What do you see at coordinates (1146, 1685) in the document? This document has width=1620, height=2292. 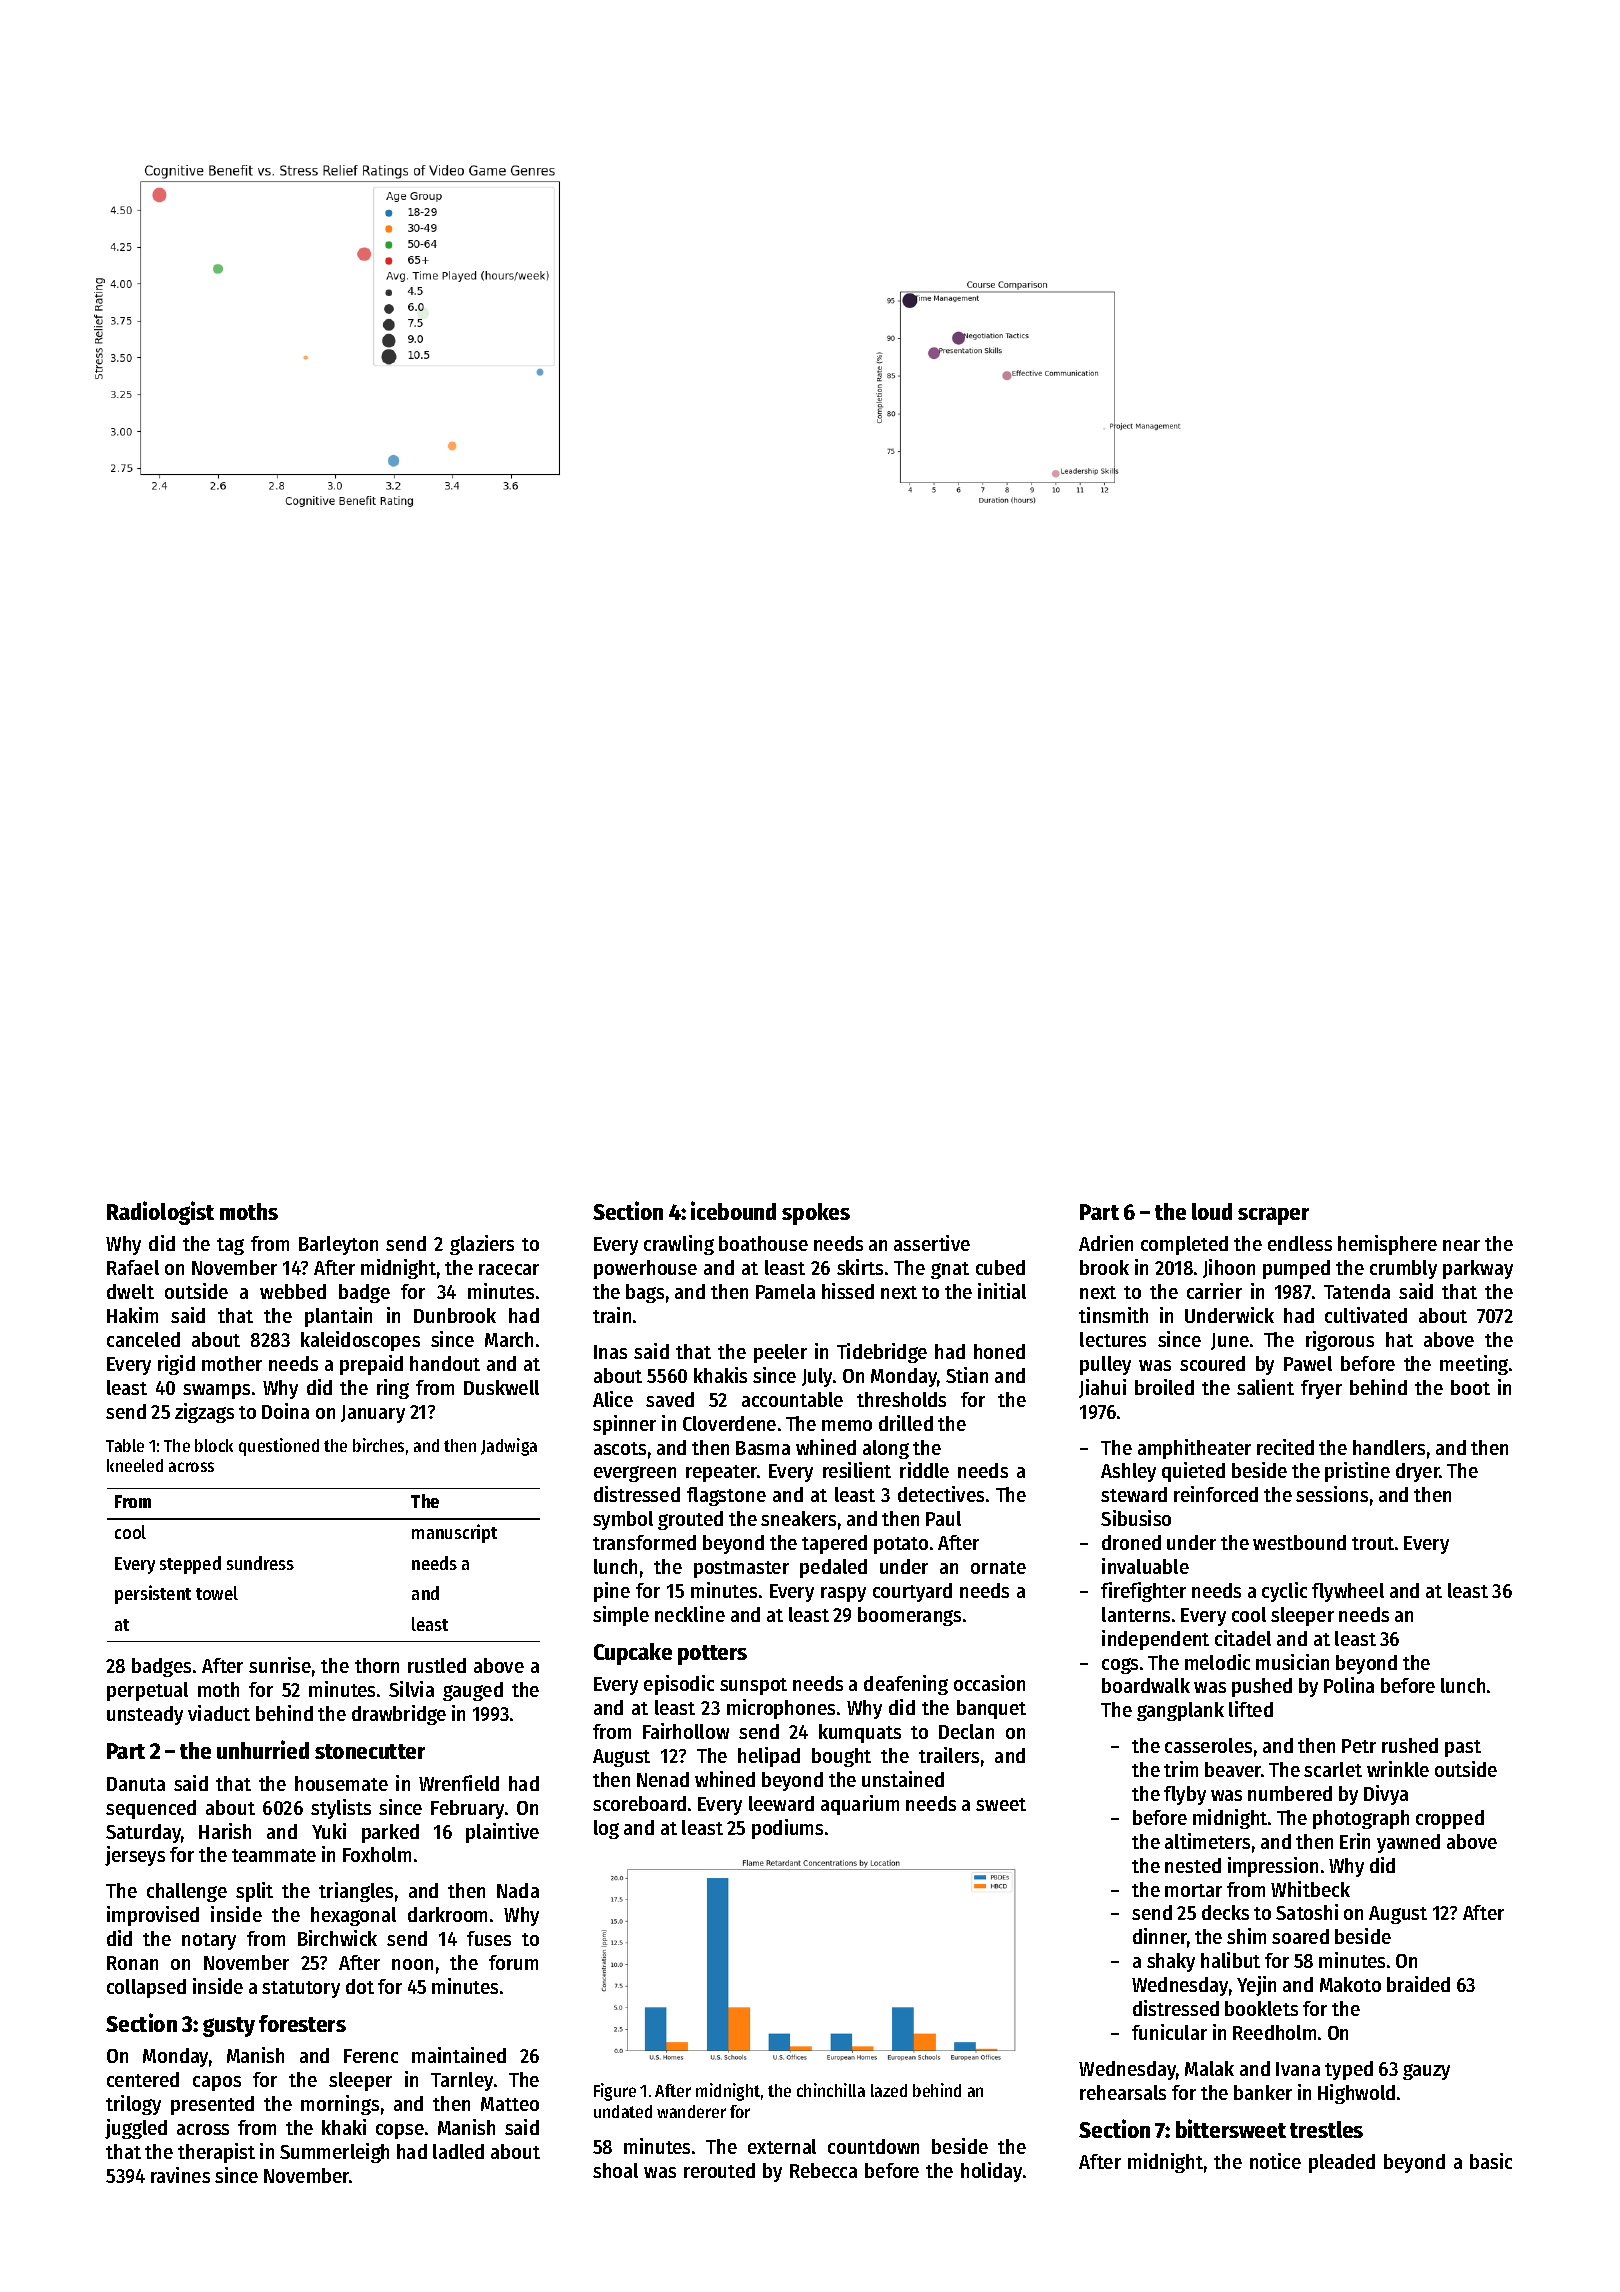 I see `boardwalk` at bounding box center [1146, 1685].
